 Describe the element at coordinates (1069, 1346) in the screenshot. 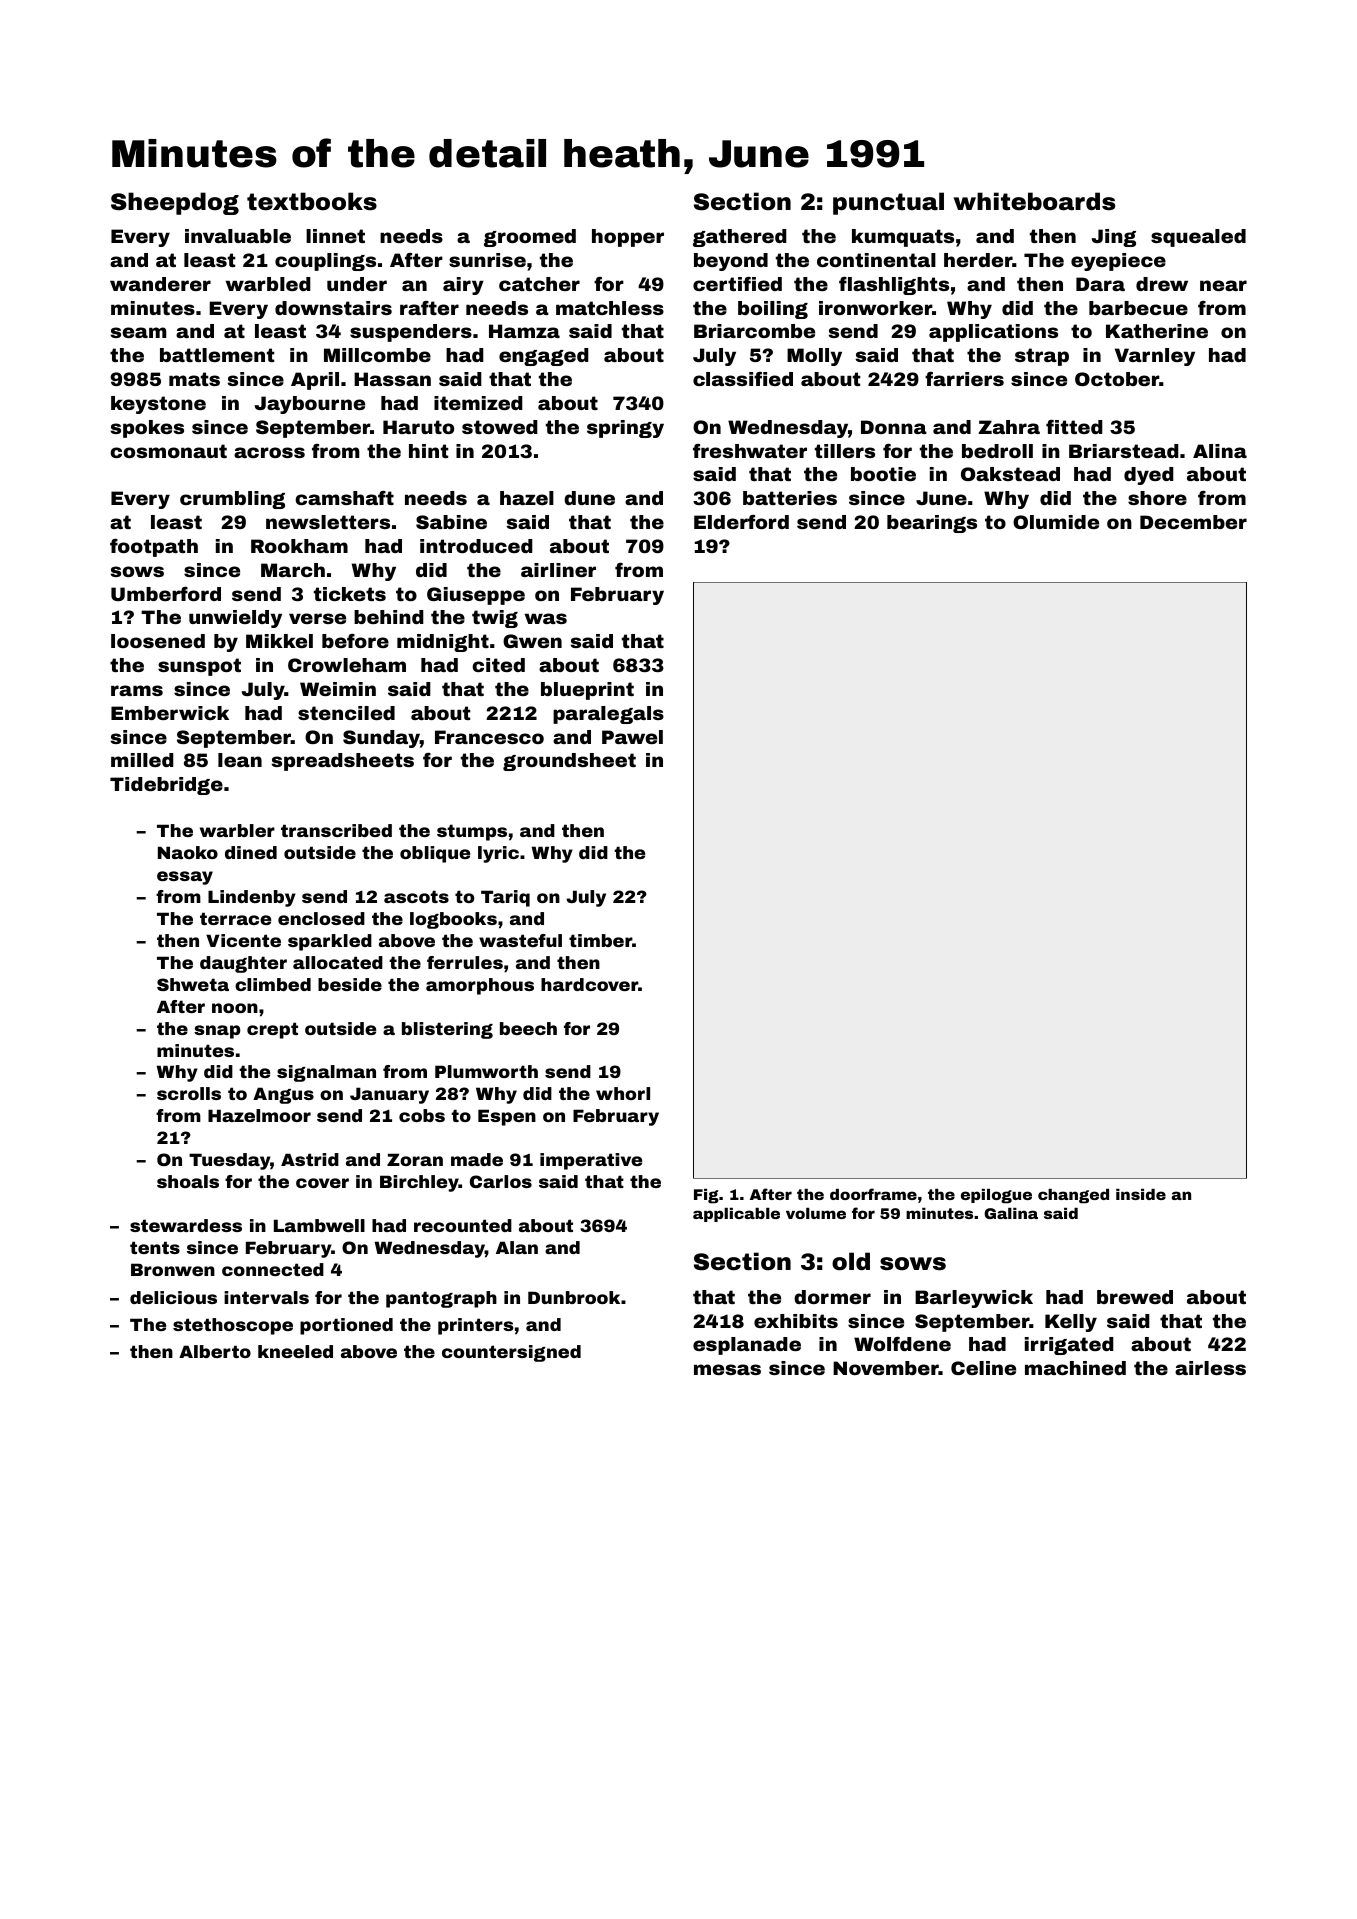

I see `irrigated` at that location.
